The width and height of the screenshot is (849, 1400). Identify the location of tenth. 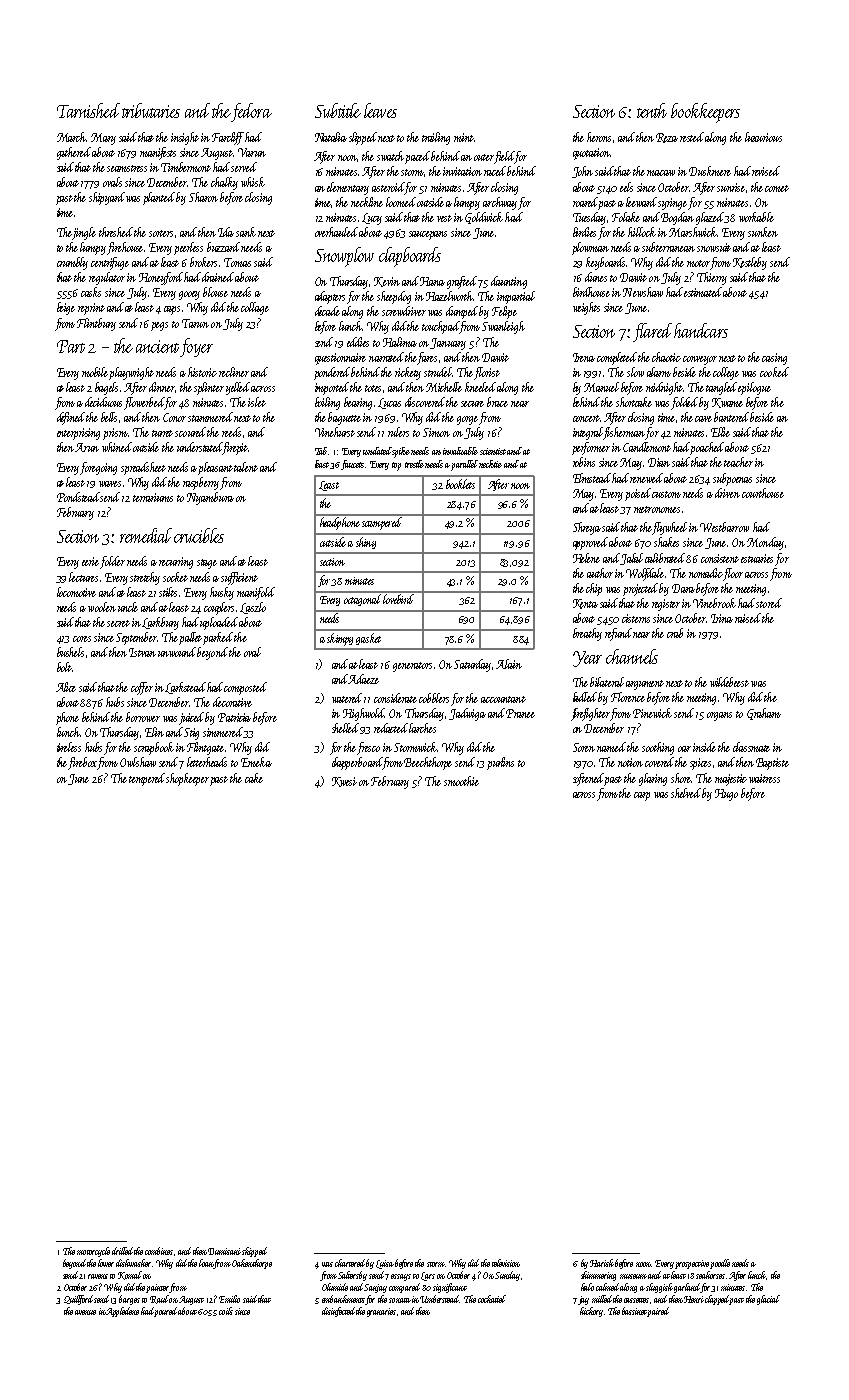
(652, 110).
